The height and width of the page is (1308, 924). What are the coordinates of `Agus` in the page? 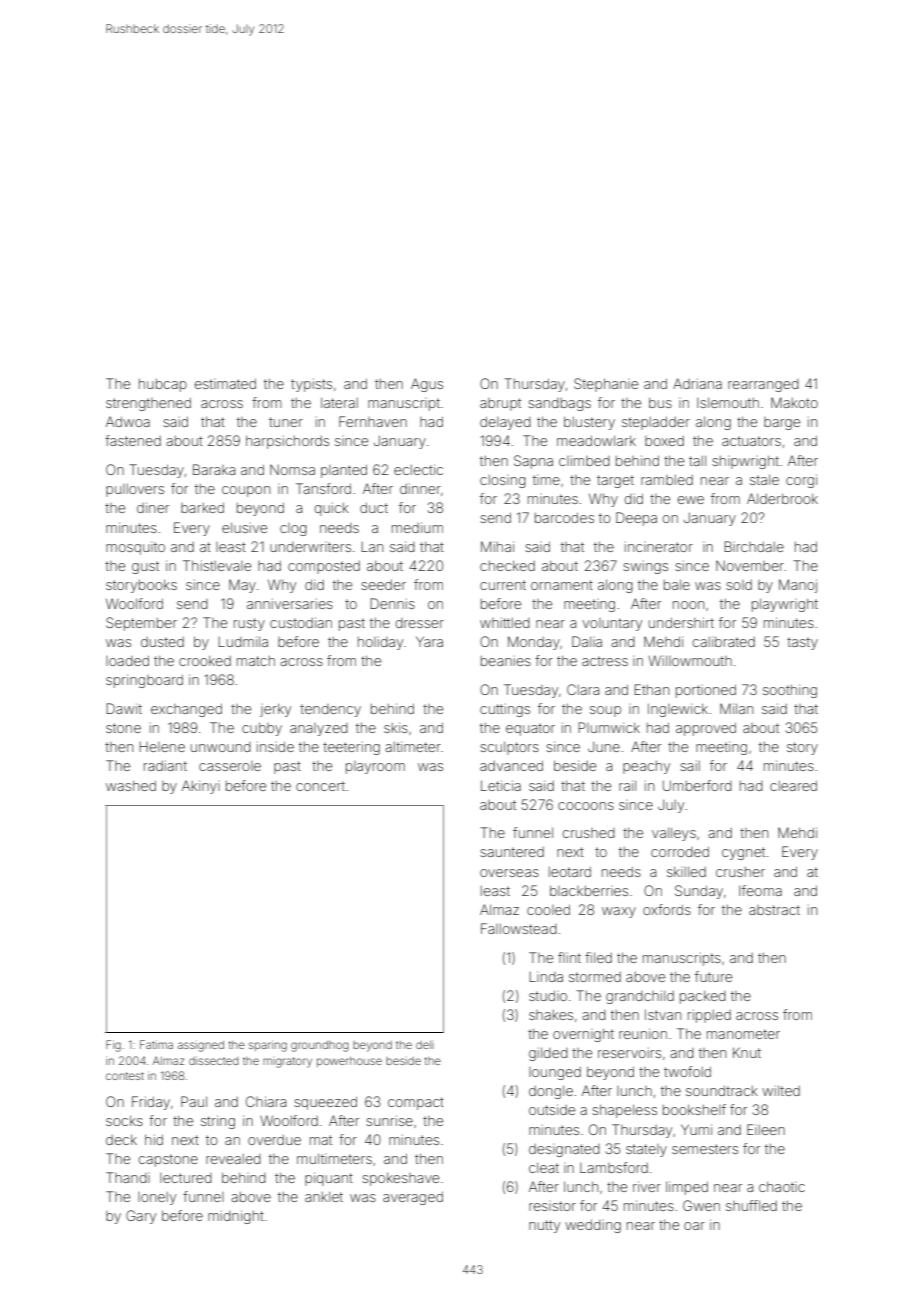 It's located at (427, 385).
